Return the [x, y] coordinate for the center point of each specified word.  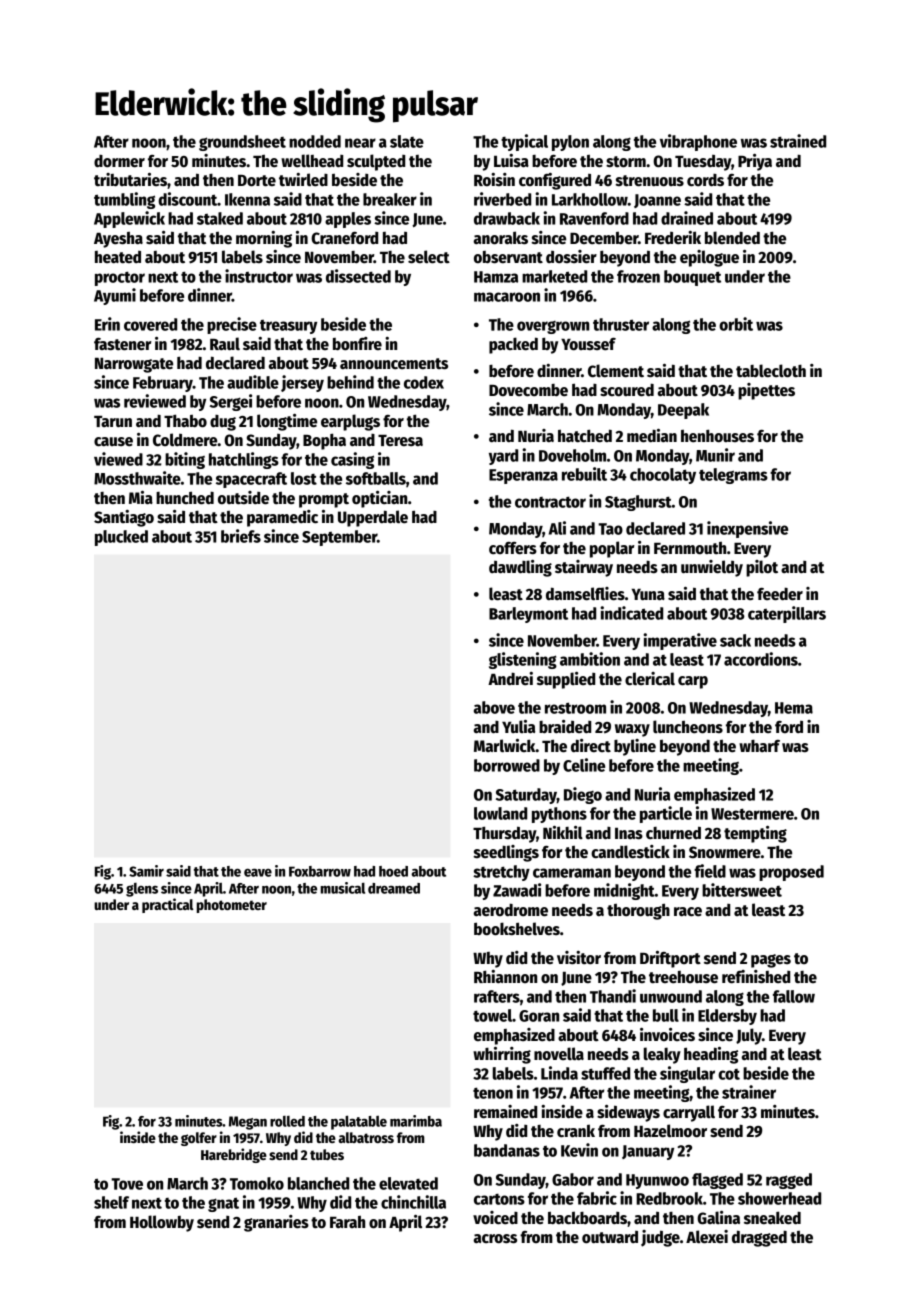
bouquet [692, 278]
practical [168, 905]
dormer [119, 161]
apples [348, 220]
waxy [632, 730]
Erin [107, 324]
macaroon [507, 297]
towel [492, 1015]
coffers [513, 548]
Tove [127, 1184]
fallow [794, 996]
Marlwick [505, 746]
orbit [736, 324]
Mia [141, 498]
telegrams [733, 476]
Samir [146, 871]
